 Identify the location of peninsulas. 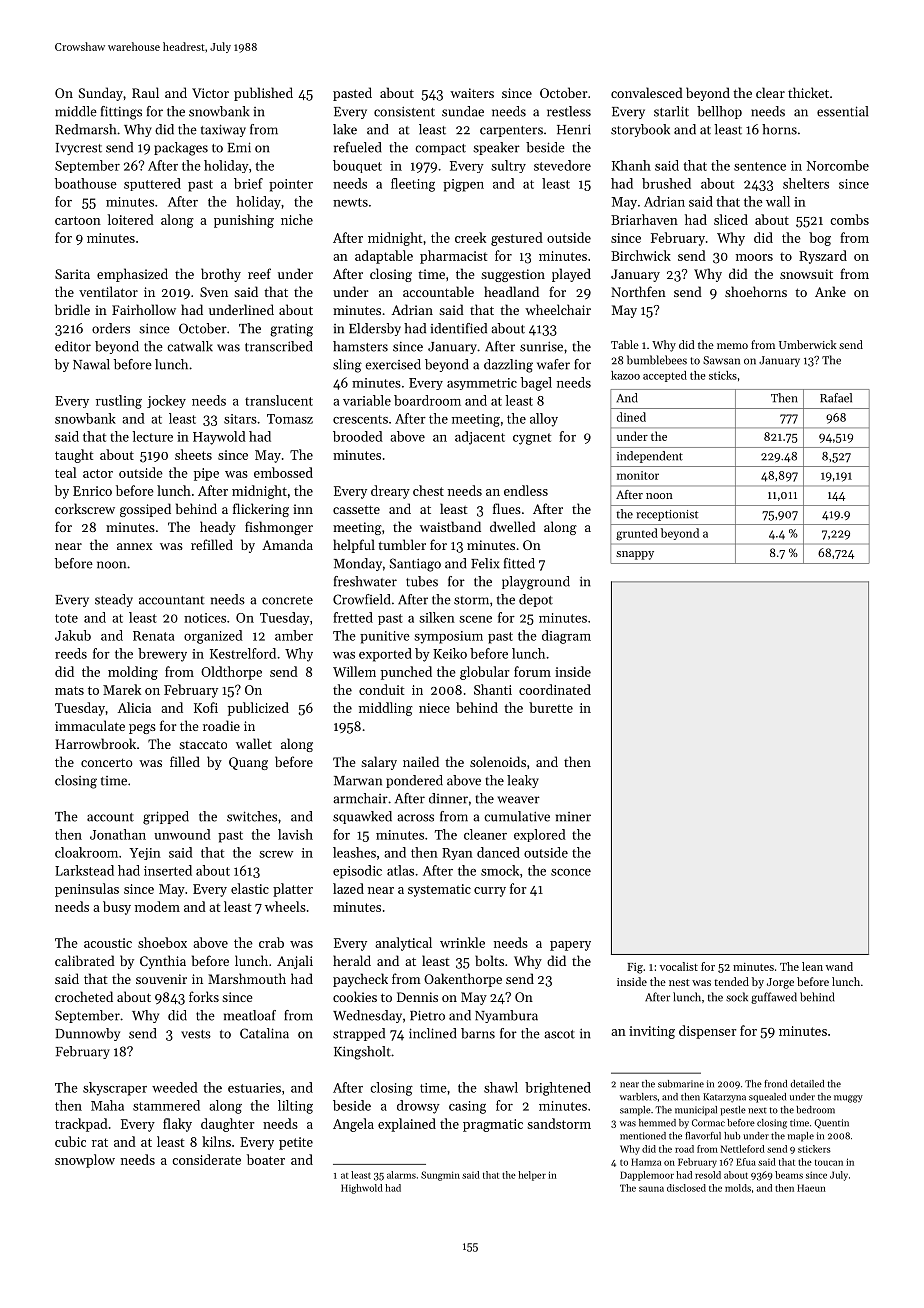
(87, 890).
